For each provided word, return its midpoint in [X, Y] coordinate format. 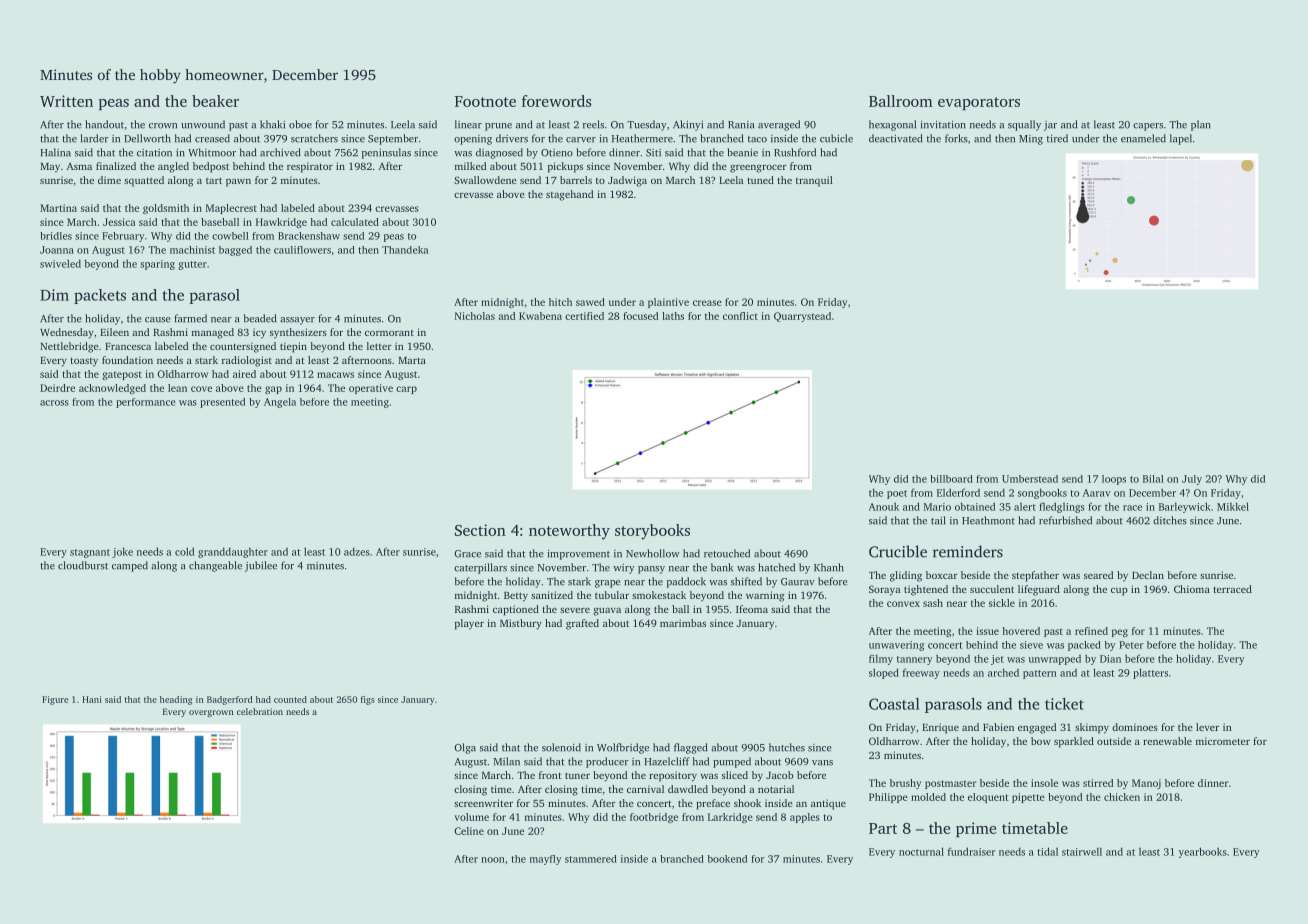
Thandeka [405, 250]
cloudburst [83, 565]
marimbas [683, 623]
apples [805, 818]
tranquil [814, 181]
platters [1150, 673]
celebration [260, 711]
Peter [1131, 645]
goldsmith [166, 209]
